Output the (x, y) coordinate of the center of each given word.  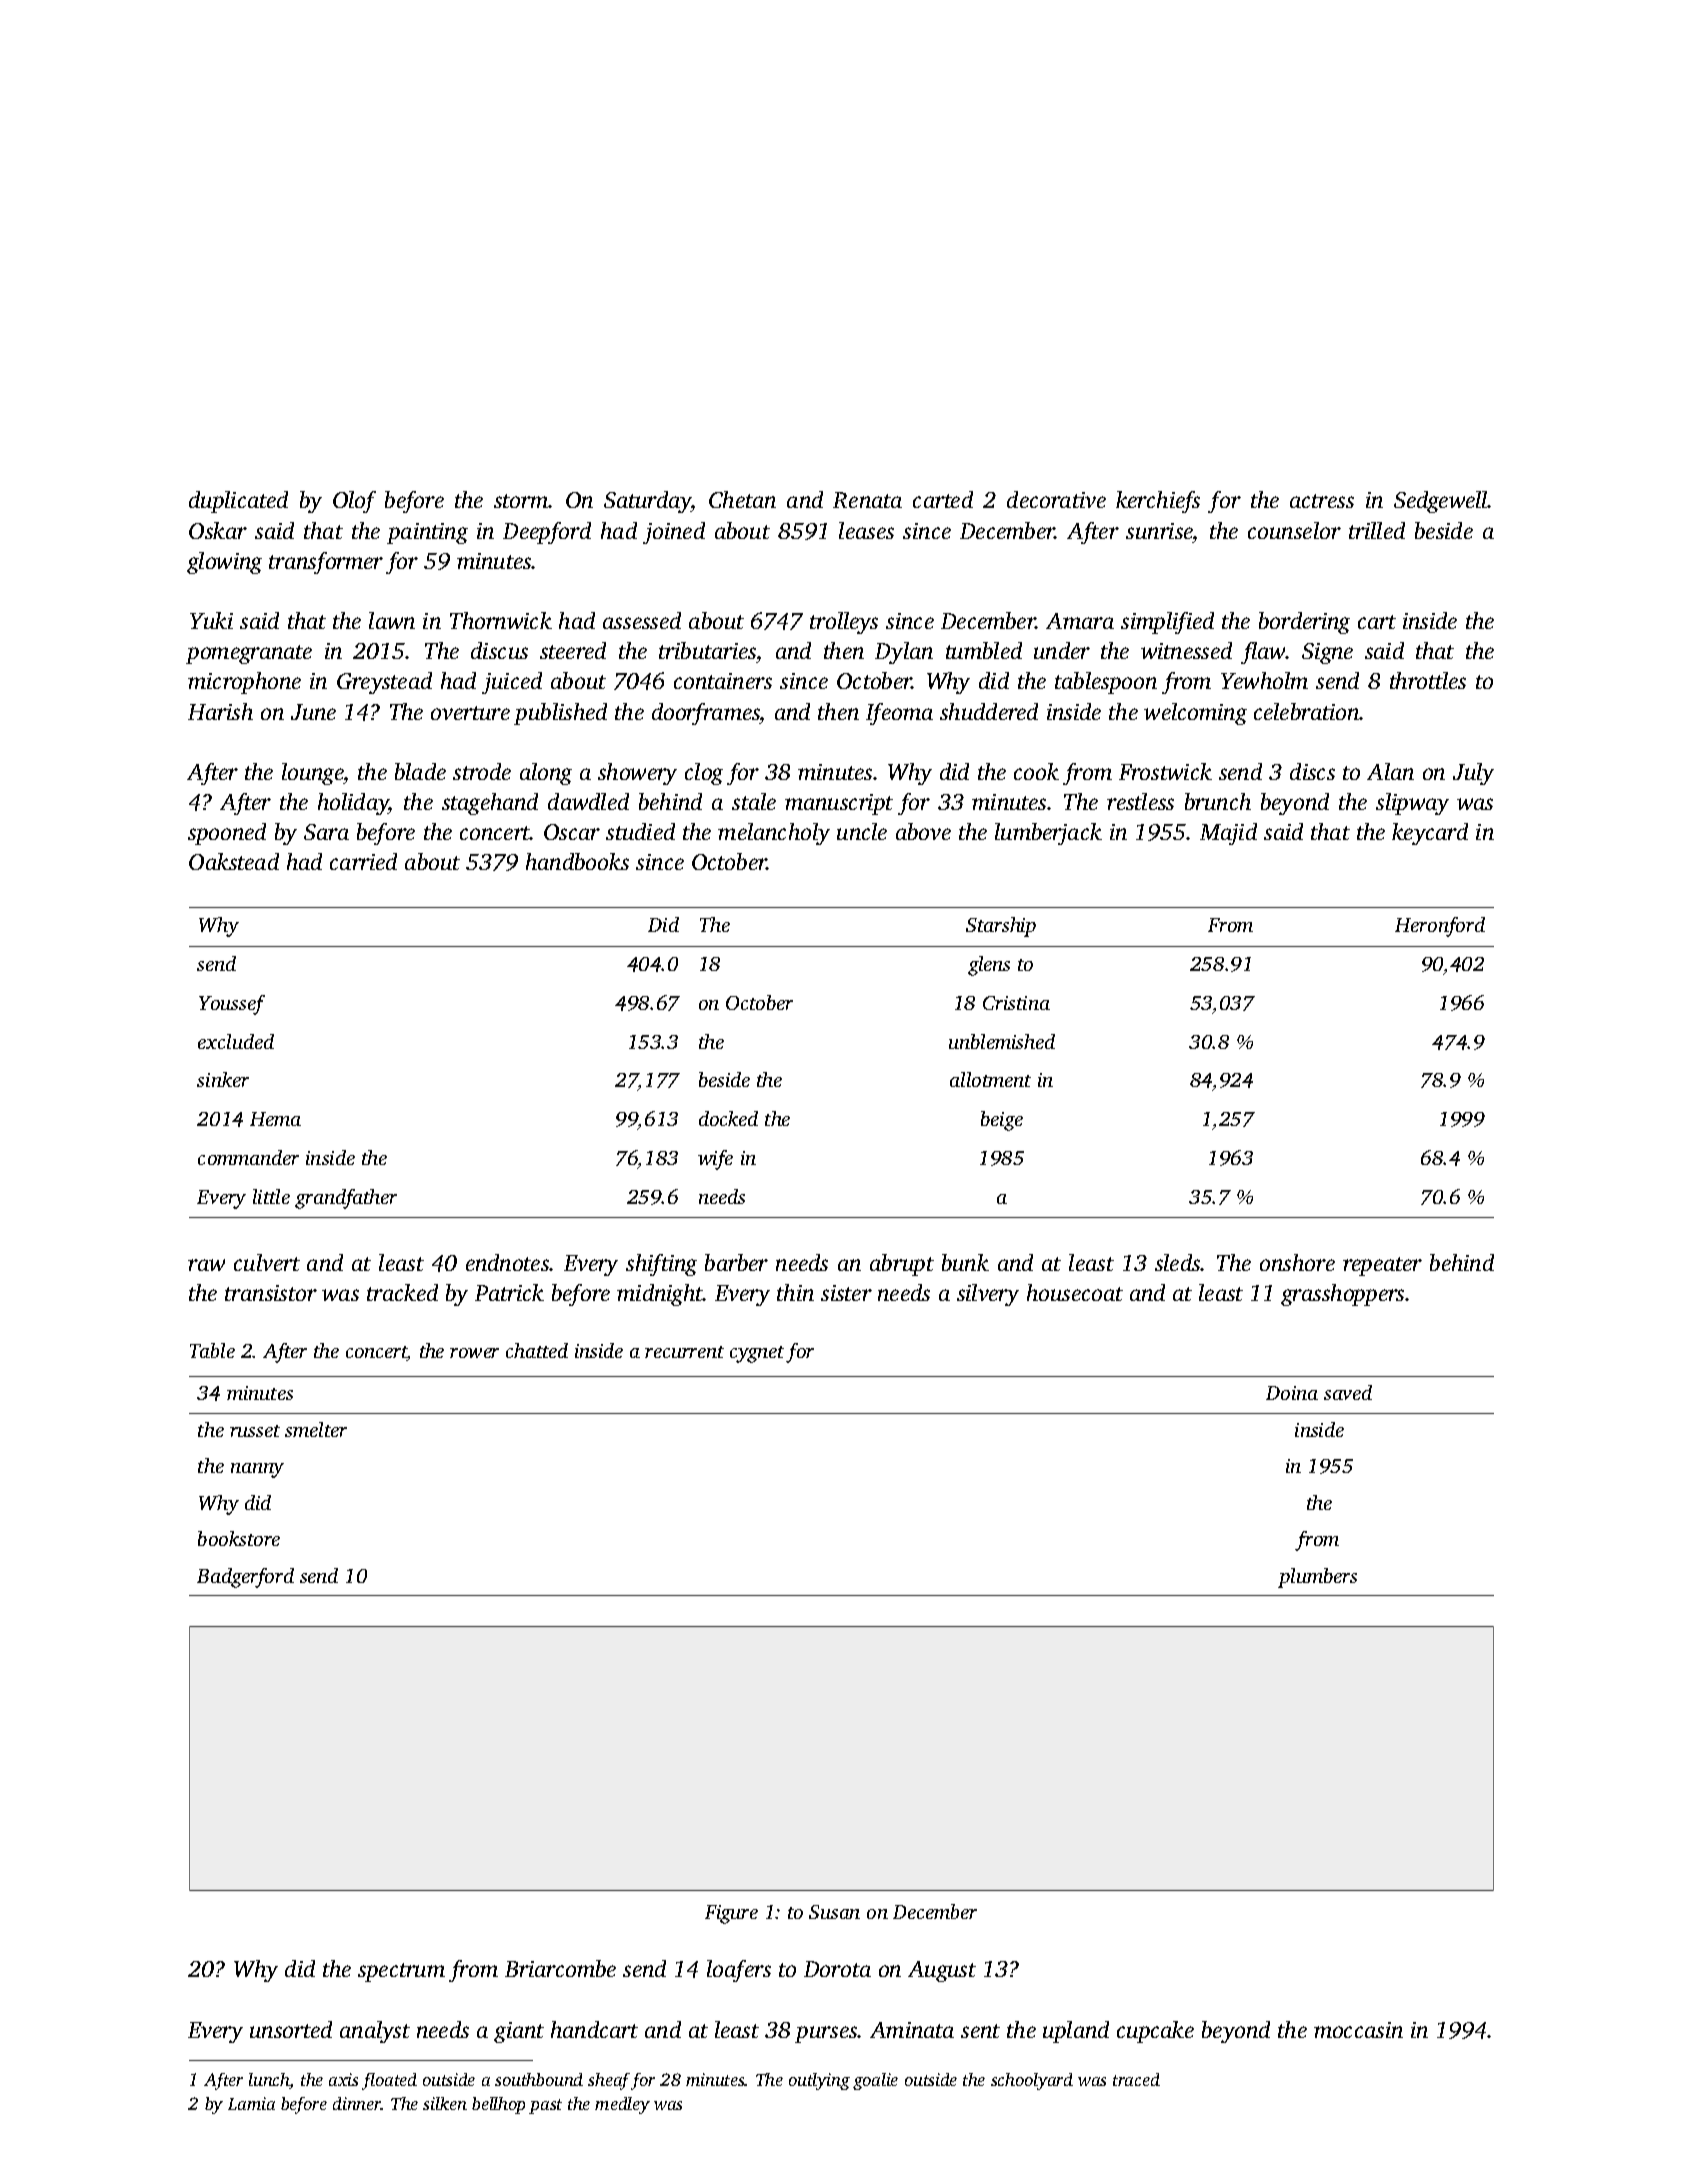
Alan (1390, 771)
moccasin (1358, 2030)
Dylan (904, 653)
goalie (875, 2081)
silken (445, 2103)
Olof (354, 502)
